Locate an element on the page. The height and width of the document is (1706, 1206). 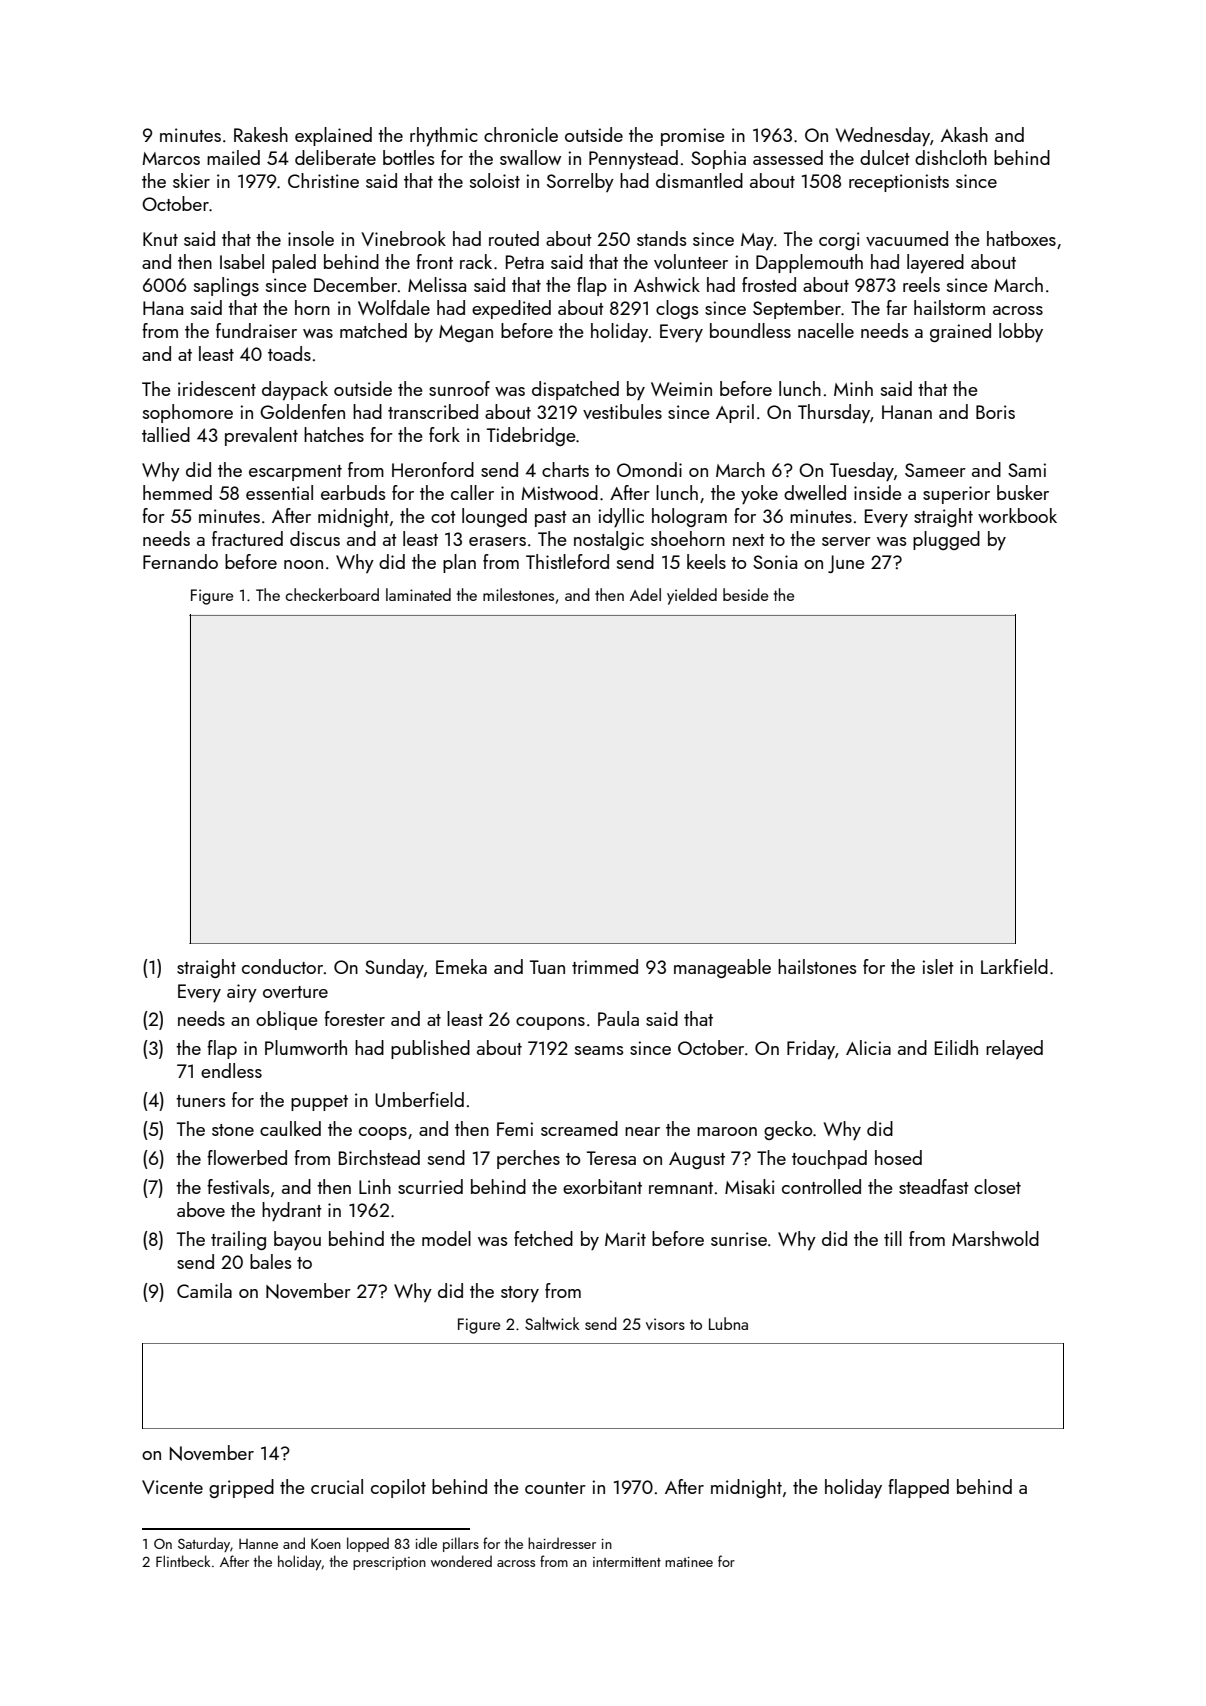
Flintbeck is located at coordinates (183, 1561).
